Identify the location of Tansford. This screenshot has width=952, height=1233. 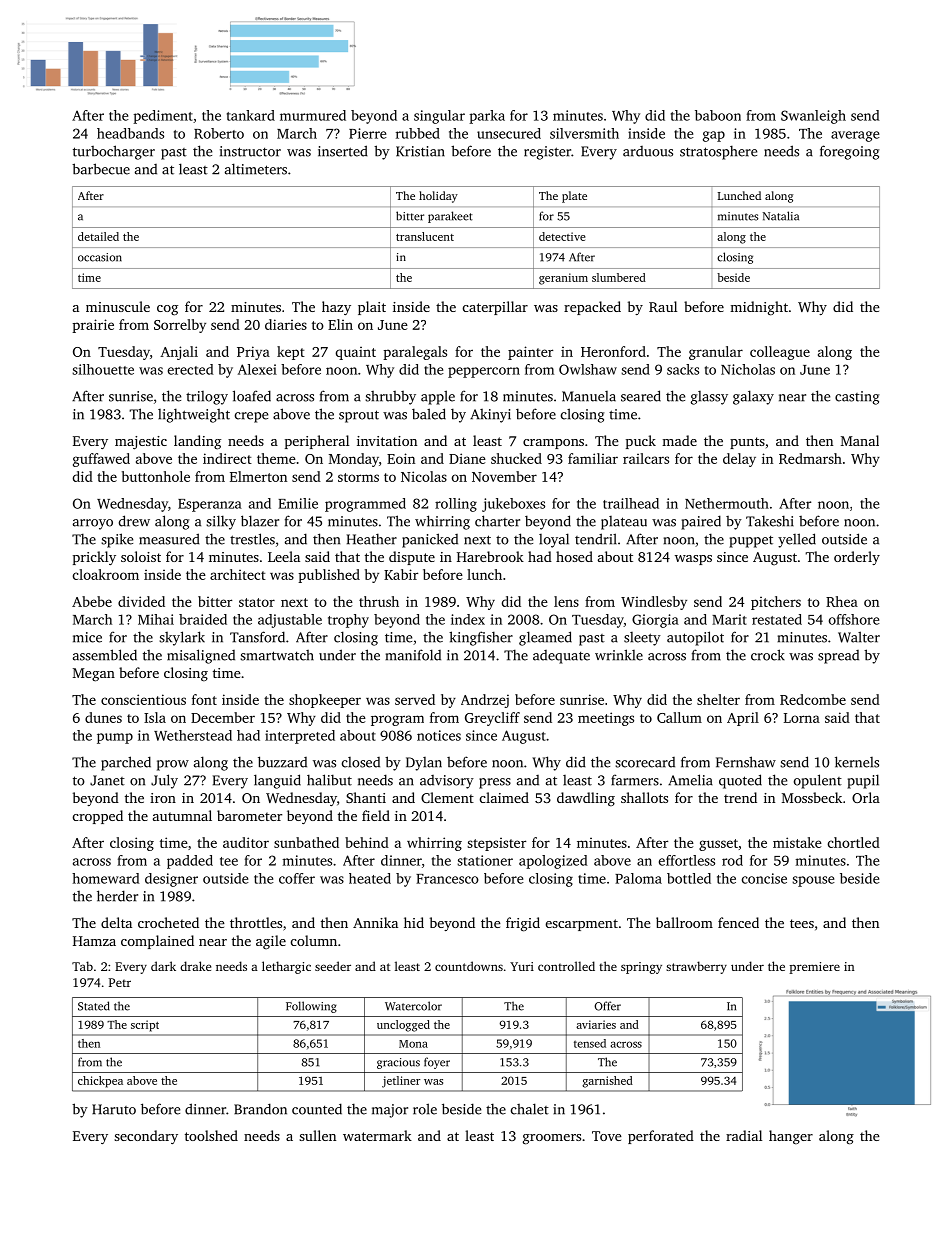
(257, 637).
